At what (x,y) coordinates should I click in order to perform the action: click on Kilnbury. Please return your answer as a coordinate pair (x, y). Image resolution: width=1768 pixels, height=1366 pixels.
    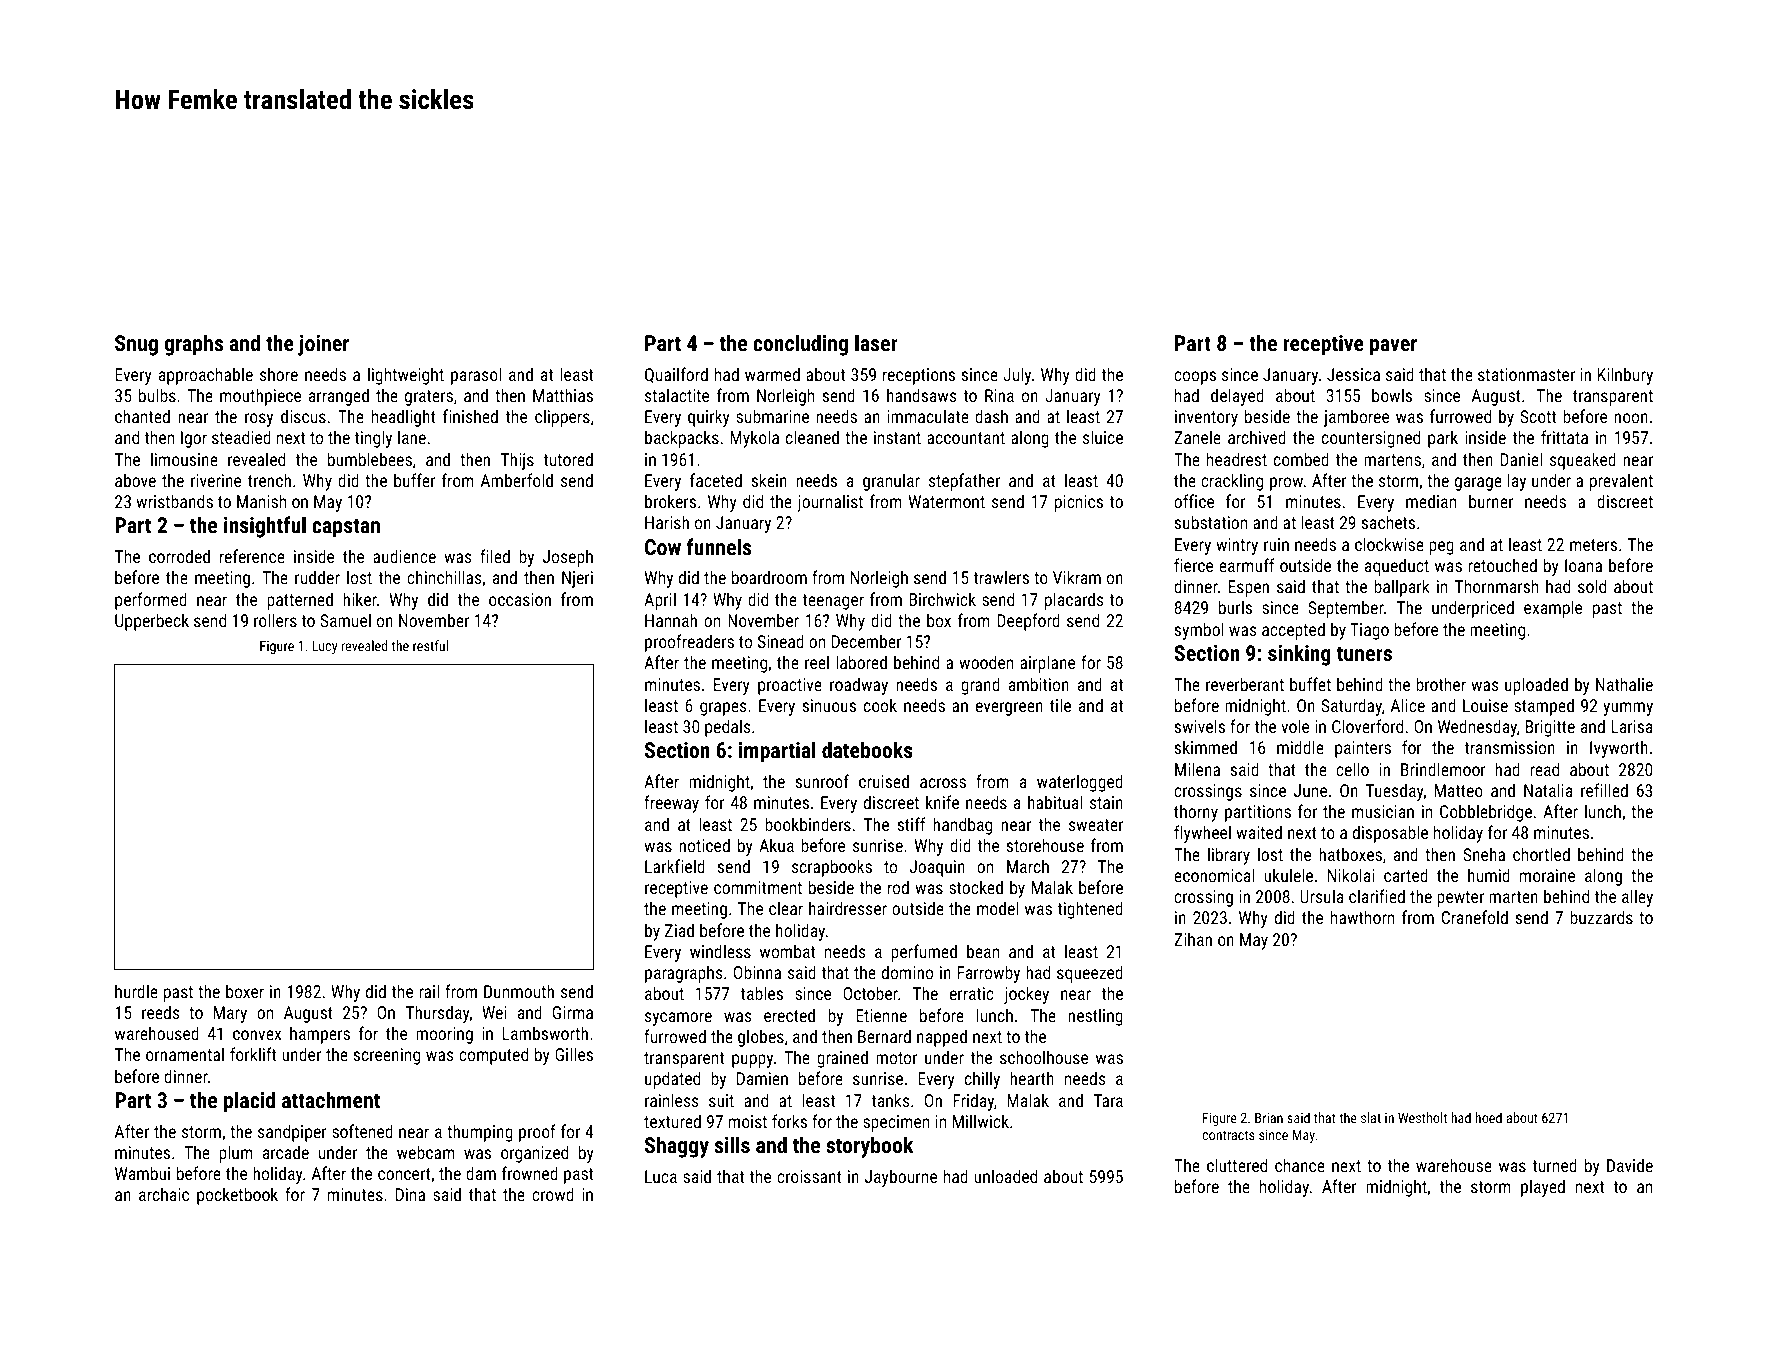
    Looking at the image, I should click on (1625, 376).
